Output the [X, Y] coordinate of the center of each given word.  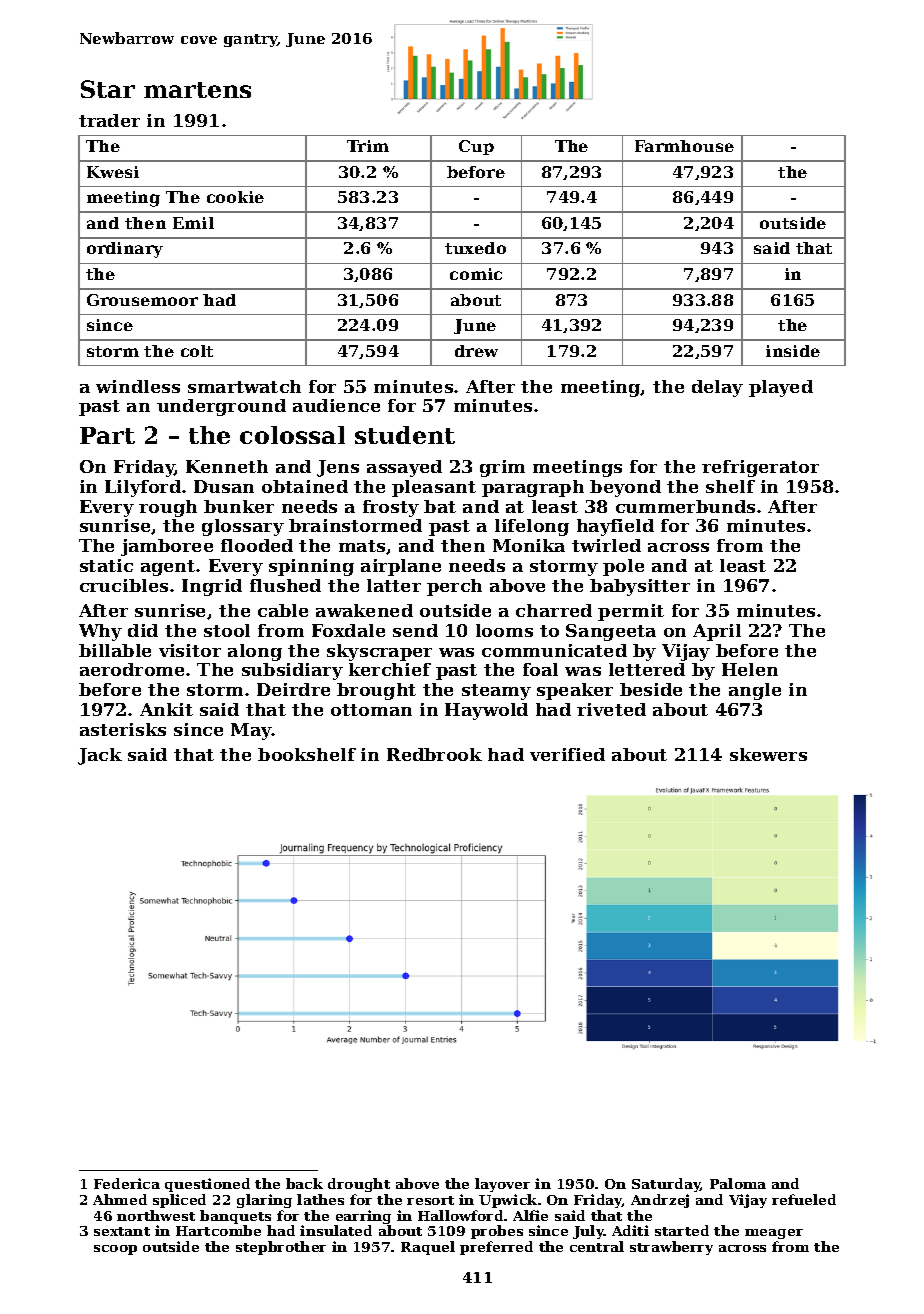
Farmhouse [684, 146]
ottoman [371, 710]
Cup [476, 147]
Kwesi [113, 172]
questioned [207, 1185]
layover [502, 1185]
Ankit [166, 709]
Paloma [738, 1183]
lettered [647, 669]
